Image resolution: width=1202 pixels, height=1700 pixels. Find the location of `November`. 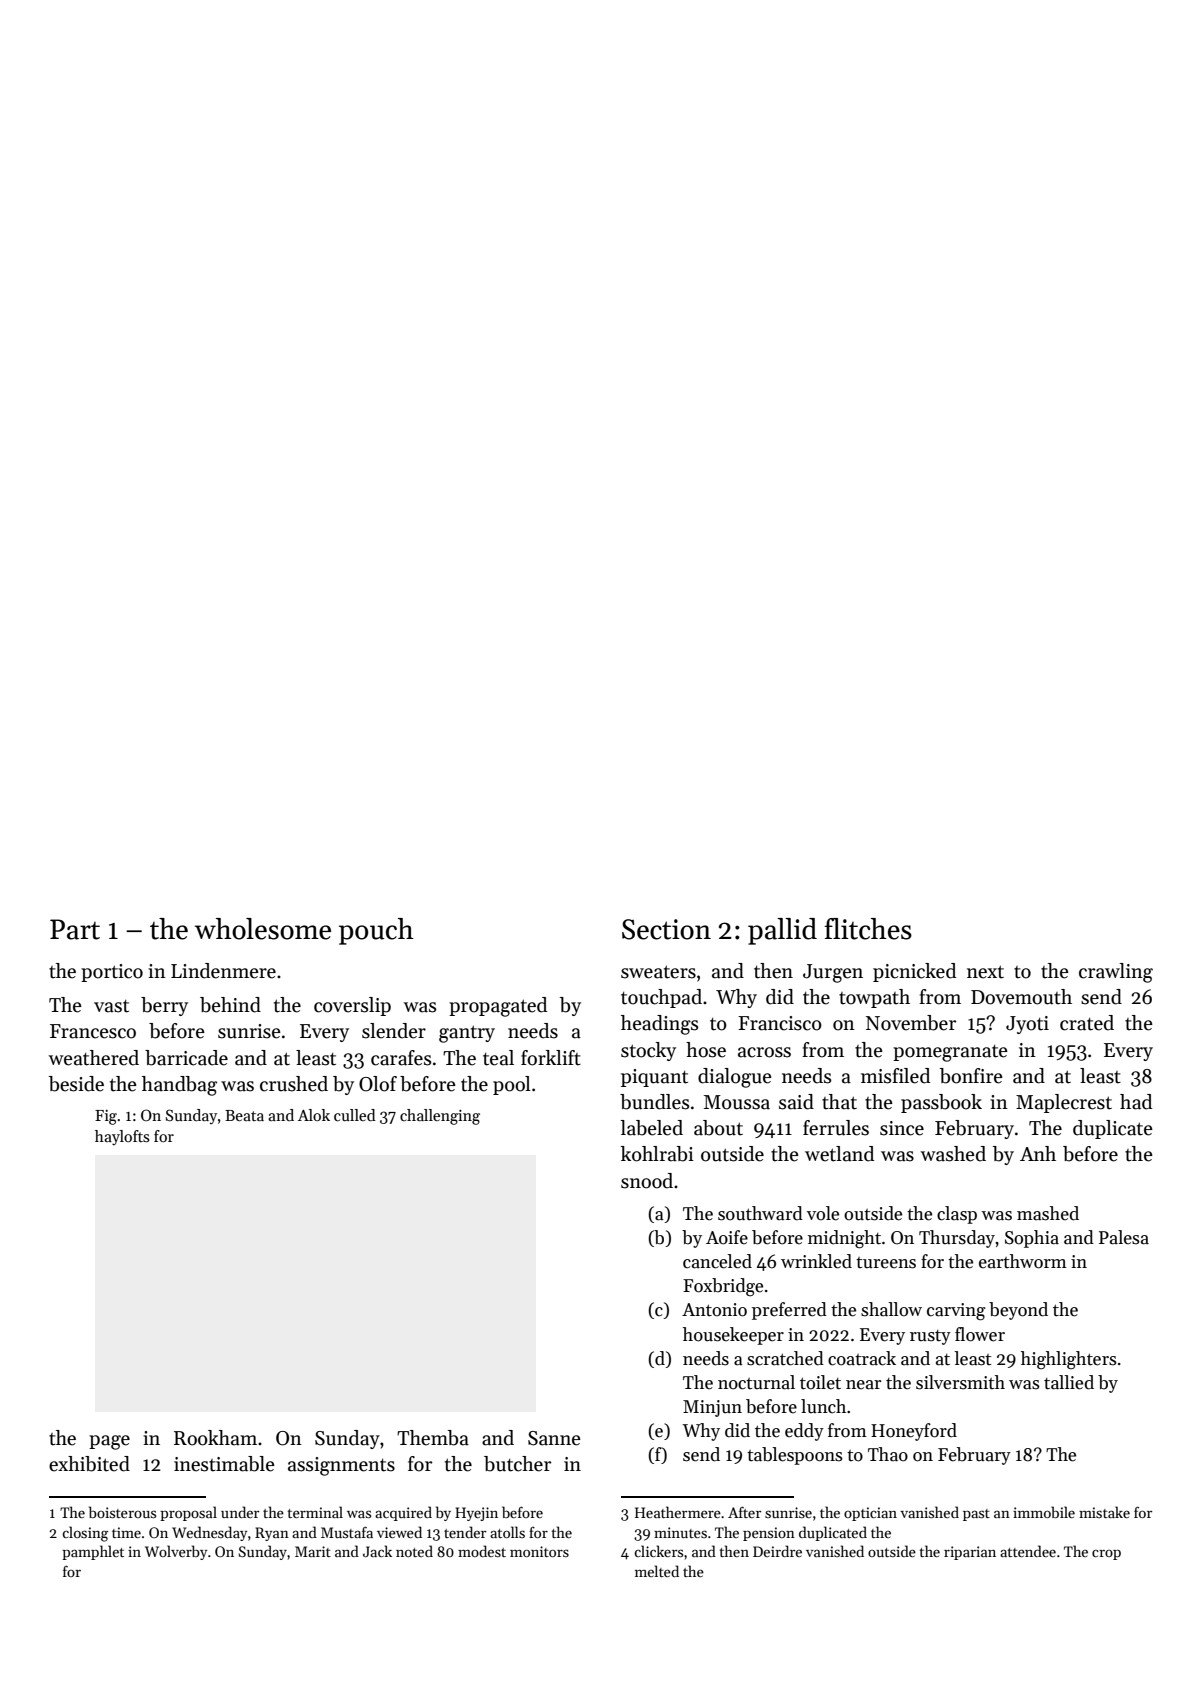

November is located at coordinates (911, 1023).
